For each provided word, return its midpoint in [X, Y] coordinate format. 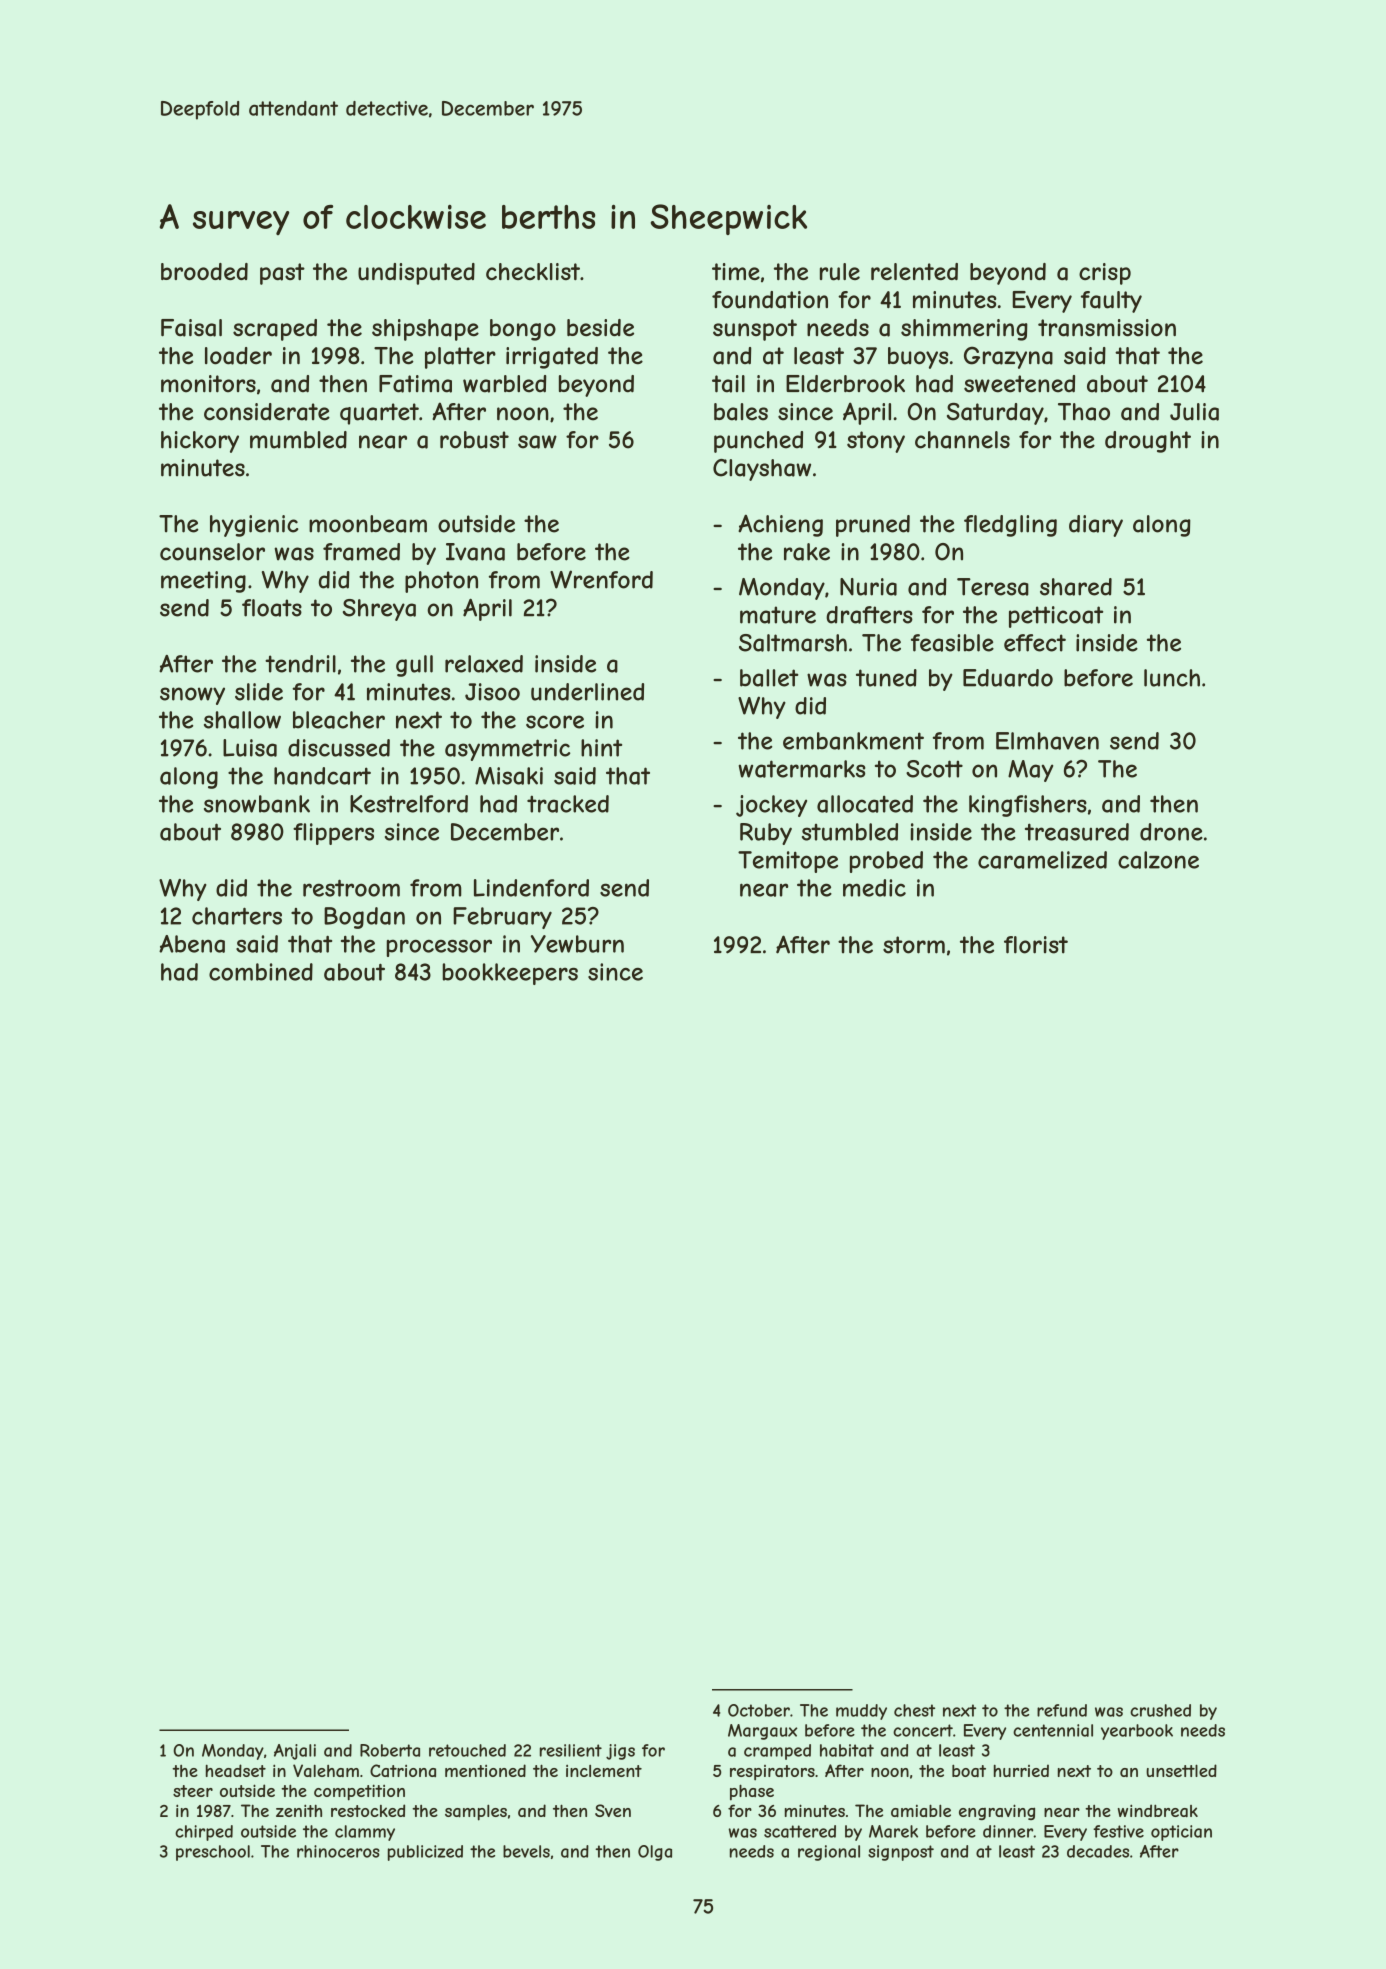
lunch [1172, 678]
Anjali [295, 1752]
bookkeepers [510, 974]
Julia [1194, 412]
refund [1062, 1710]
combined [261, 972]
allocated [865, 804]
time [736, 271]
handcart [322, 776]
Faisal [191, 328]
